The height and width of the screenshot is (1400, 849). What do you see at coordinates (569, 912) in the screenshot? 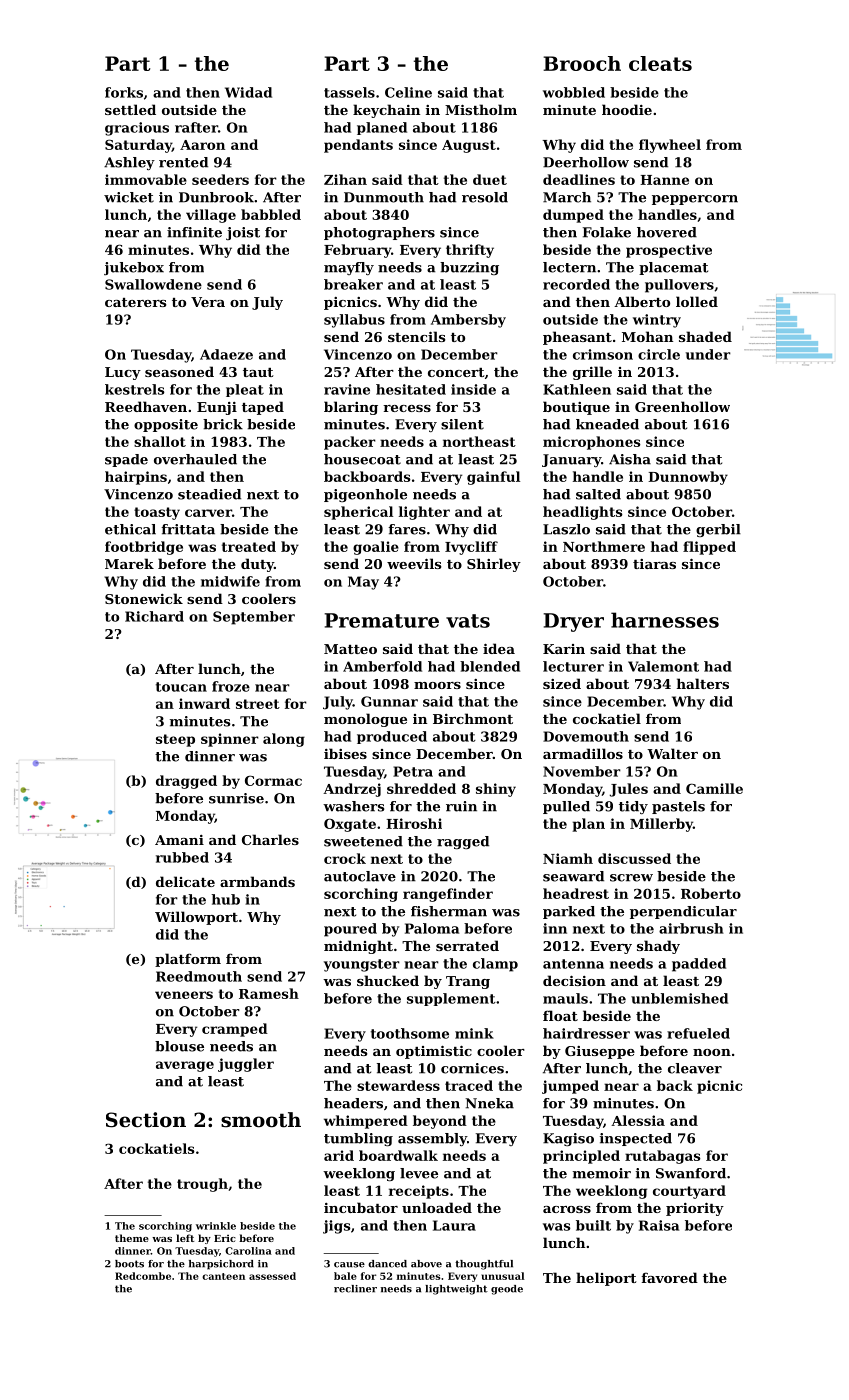
I see `parked` at bounding box center [569, 912].
